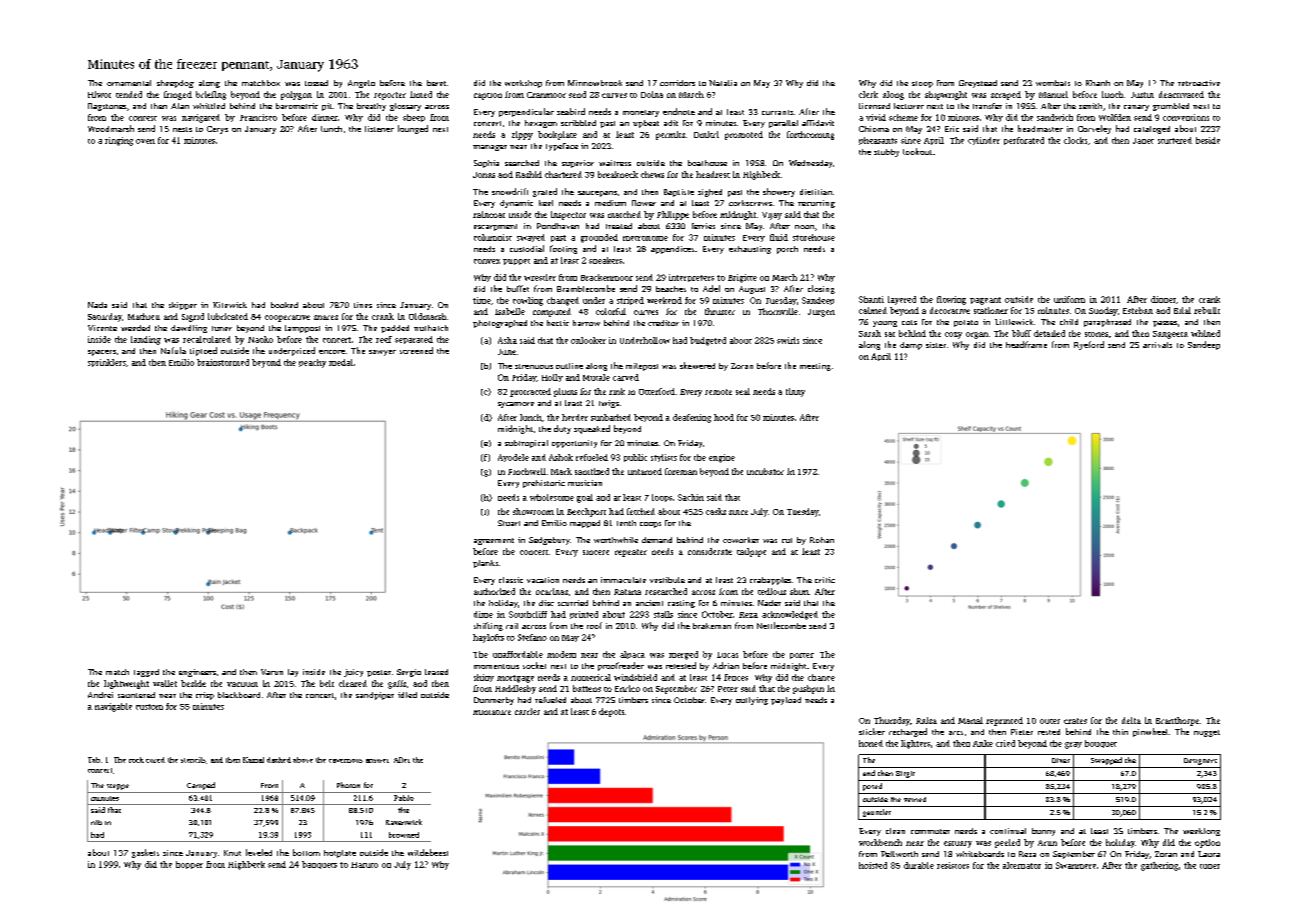 The width and height of the page is (1308, 924). I want to click on Nada, so click(97, 305).
